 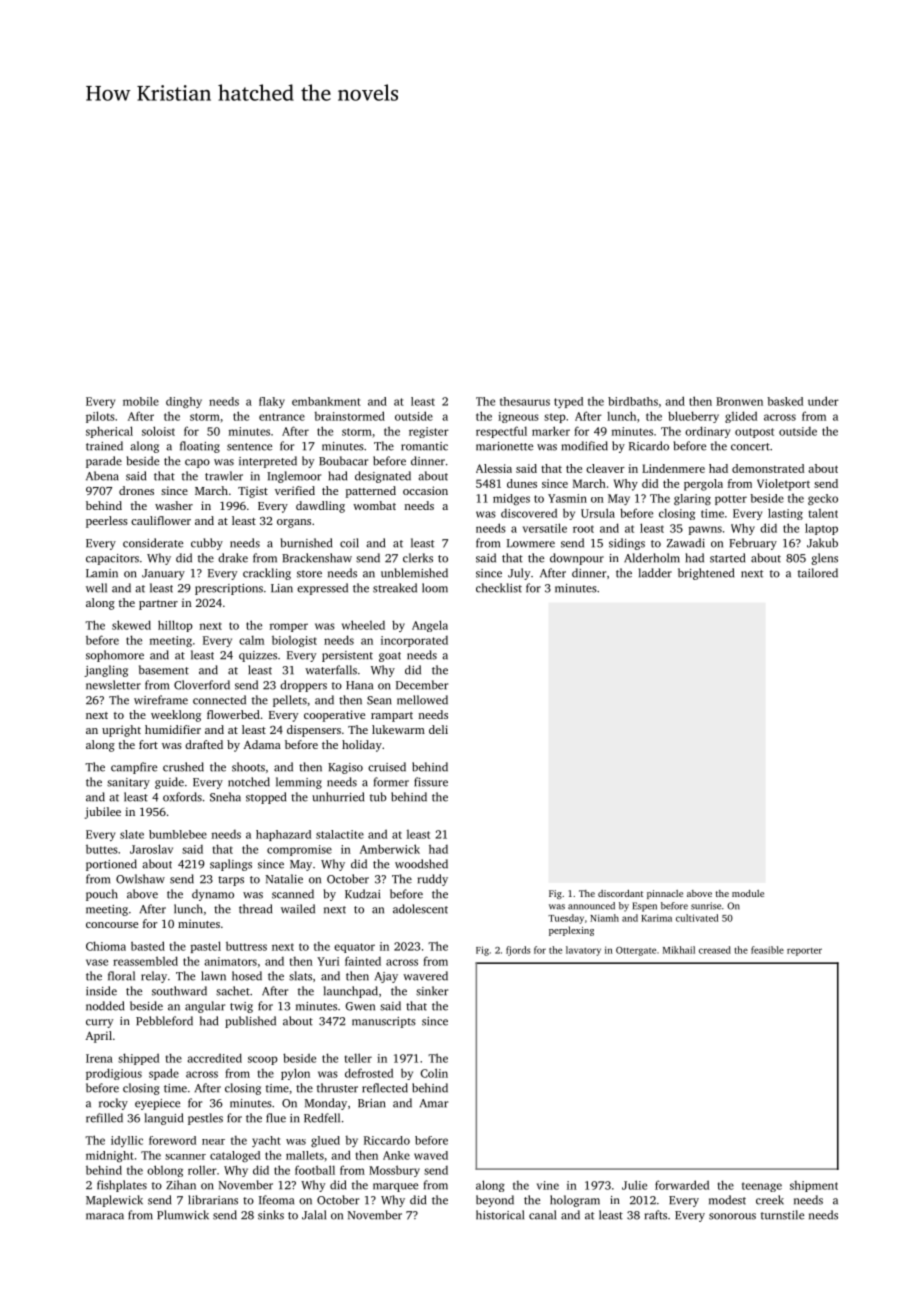 I want to click on concourse, so click(x=112, y=925).
